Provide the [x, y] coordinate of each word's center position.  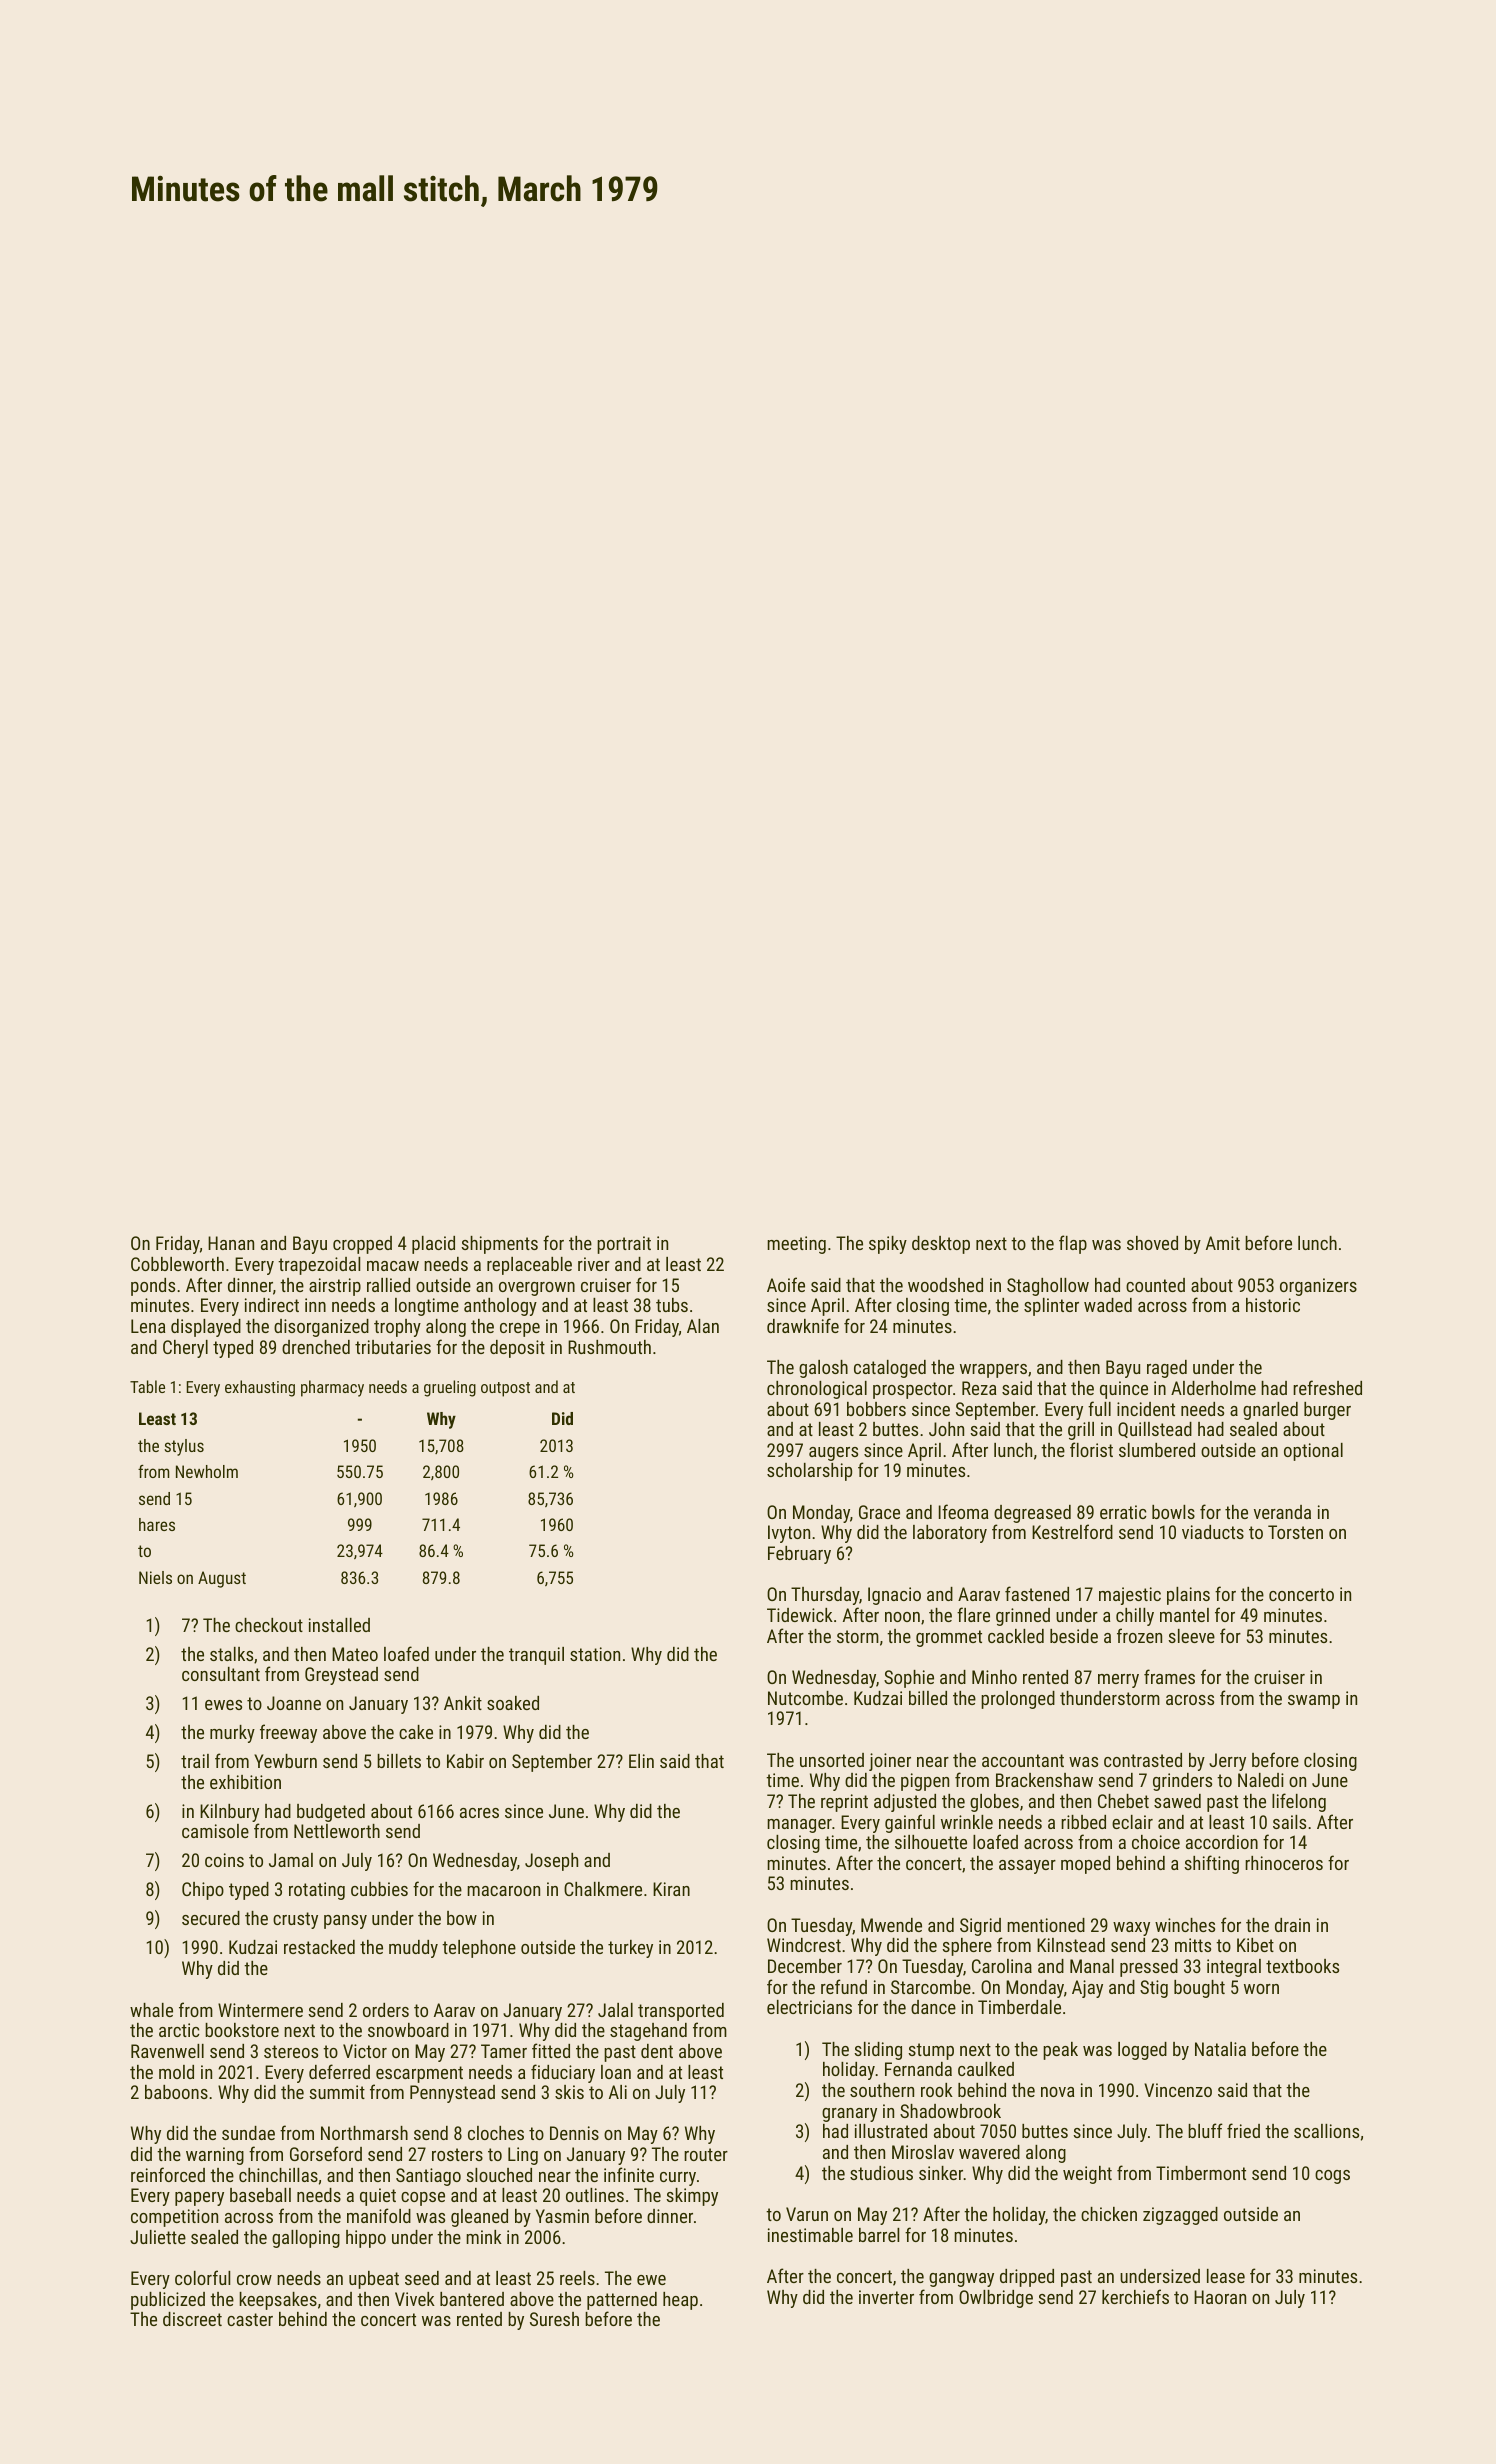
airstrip [335, 1287]
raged [1167, 1369]
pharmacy [332, 1388]
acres [479, 1813]
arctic [179, 2030]
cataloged [890, 1369]
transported [681, 2012]
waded [1108, 1305]
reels [577, 2278]
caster [250, 2319]
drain [1292, 1925]
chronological [817, 1390]
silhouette [931, 1842]
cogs [1332, 2177]
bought [1199, 1989]
